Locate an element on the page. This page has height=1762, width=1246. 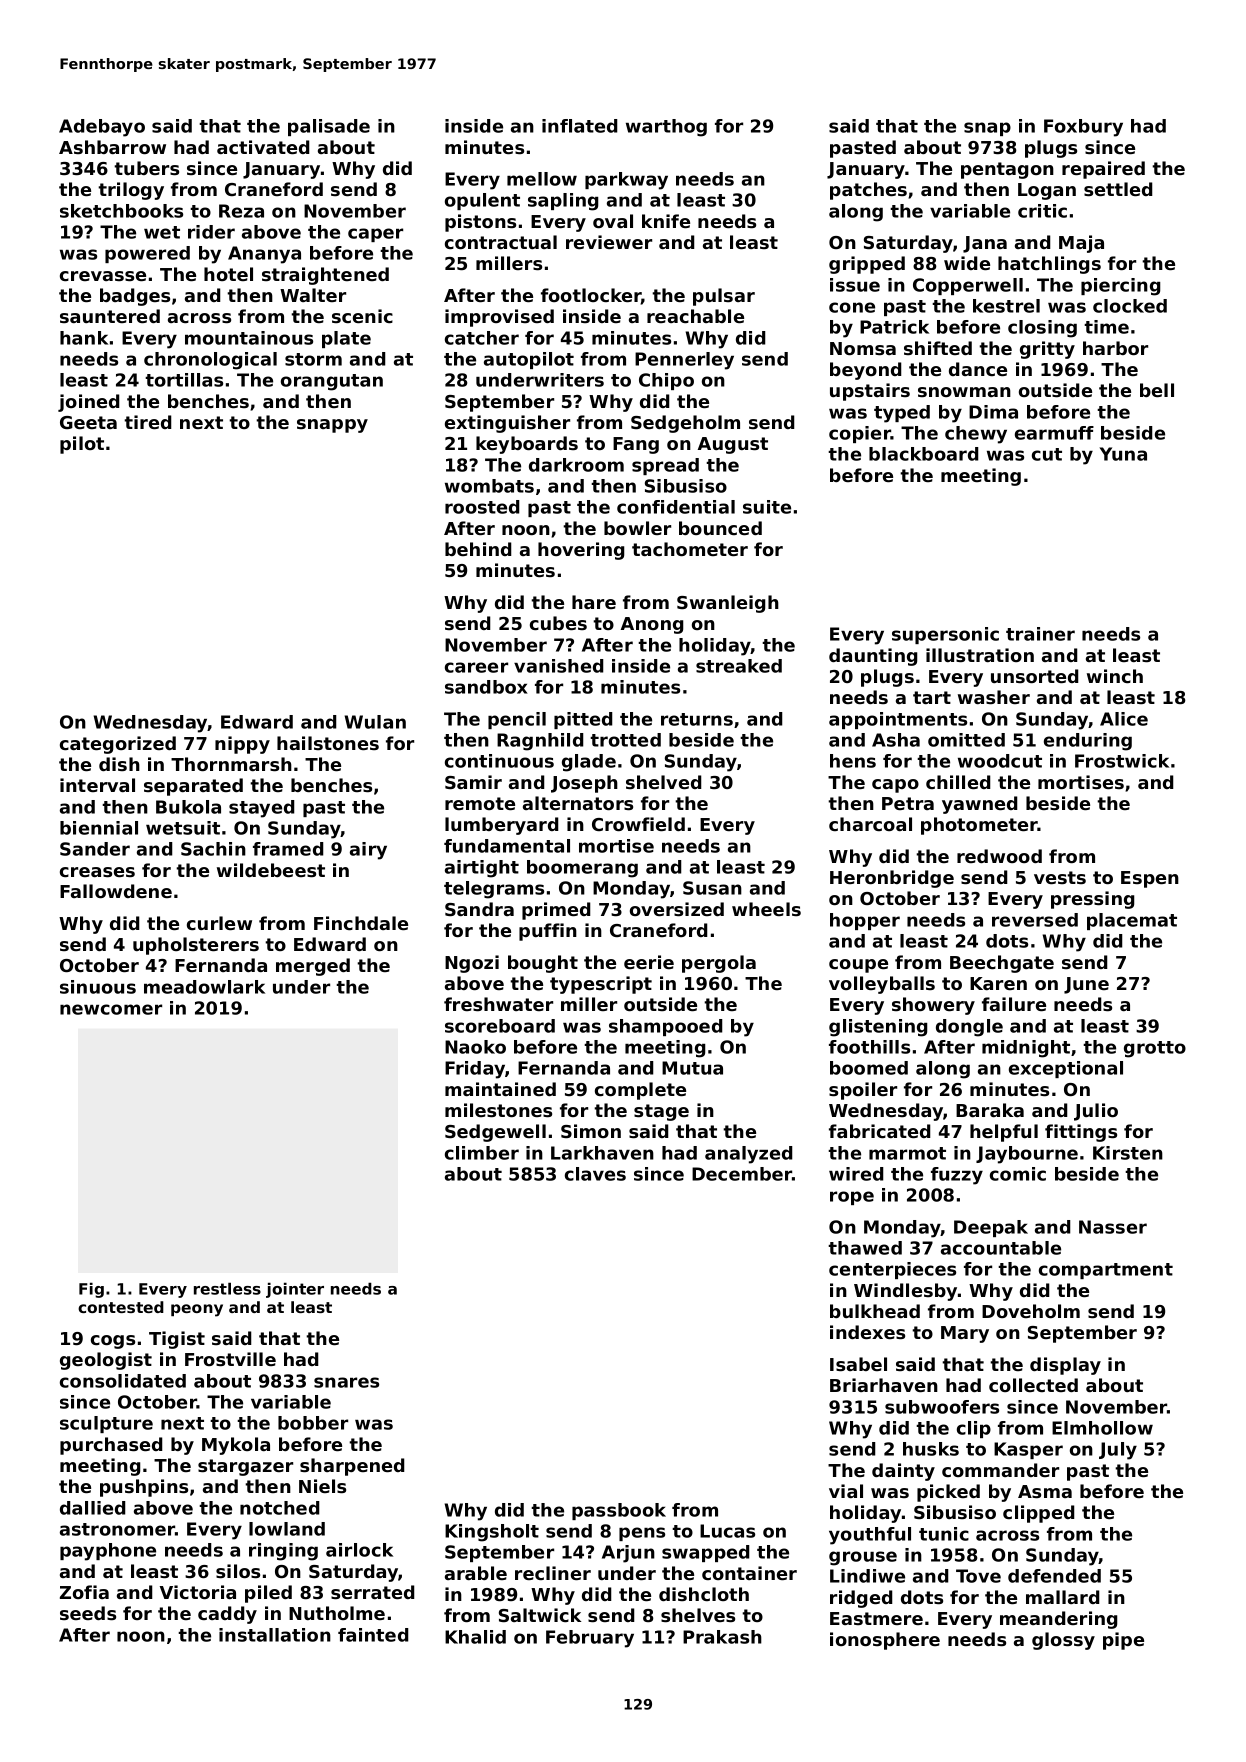
warthog is located at coordinates (666, 128).
